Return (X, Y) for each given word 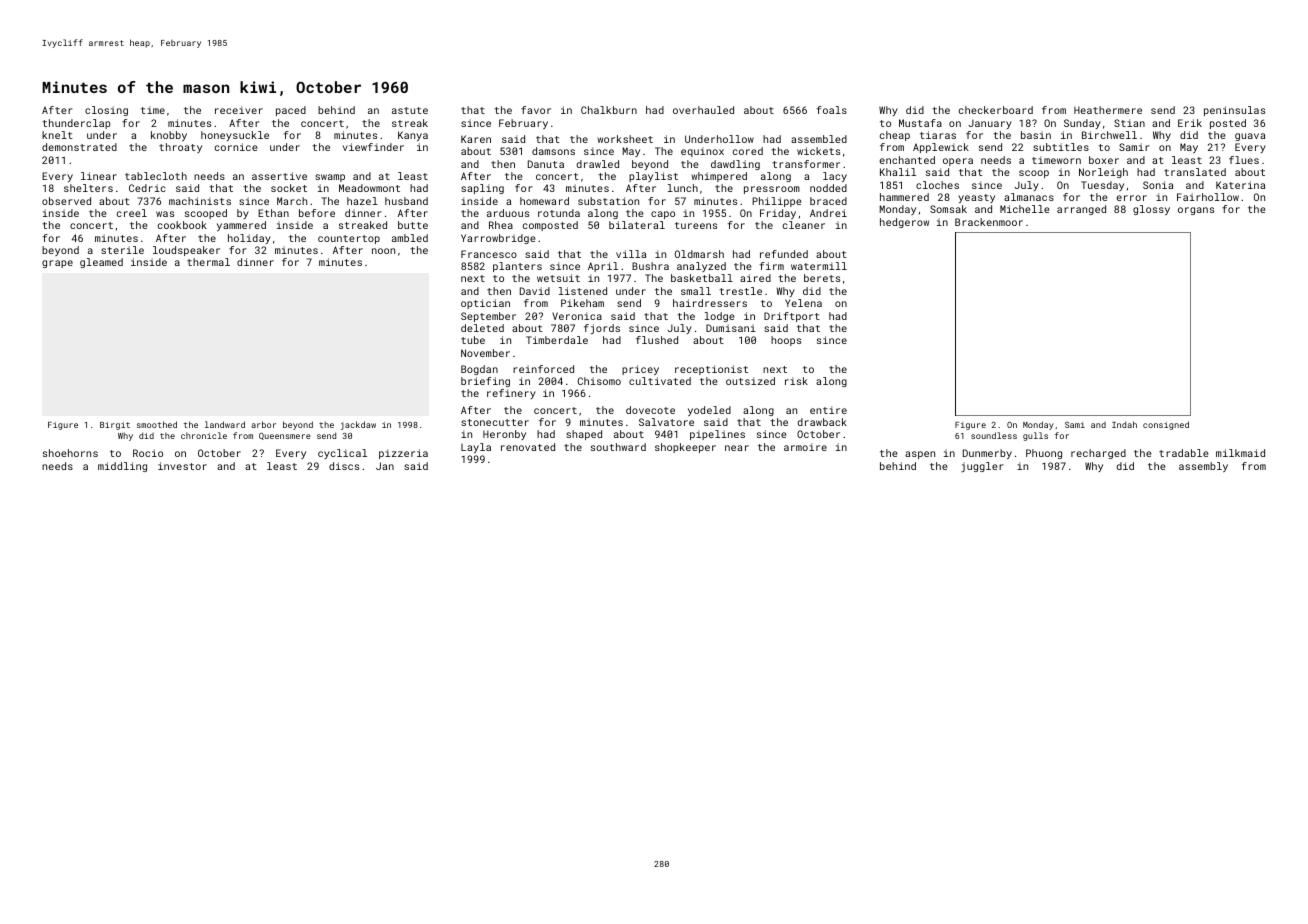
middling (122, 467)
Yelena (803, 303)
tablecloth (156, 176)
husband (406, 201)
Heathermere (1108, 110)
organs (1196, 211)
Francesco (489, 254)
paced (291, 111)
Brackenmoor (989, 222)
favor (536, 110)
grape (57, 264)
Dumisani (731, 328)
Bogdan (479, 370)
